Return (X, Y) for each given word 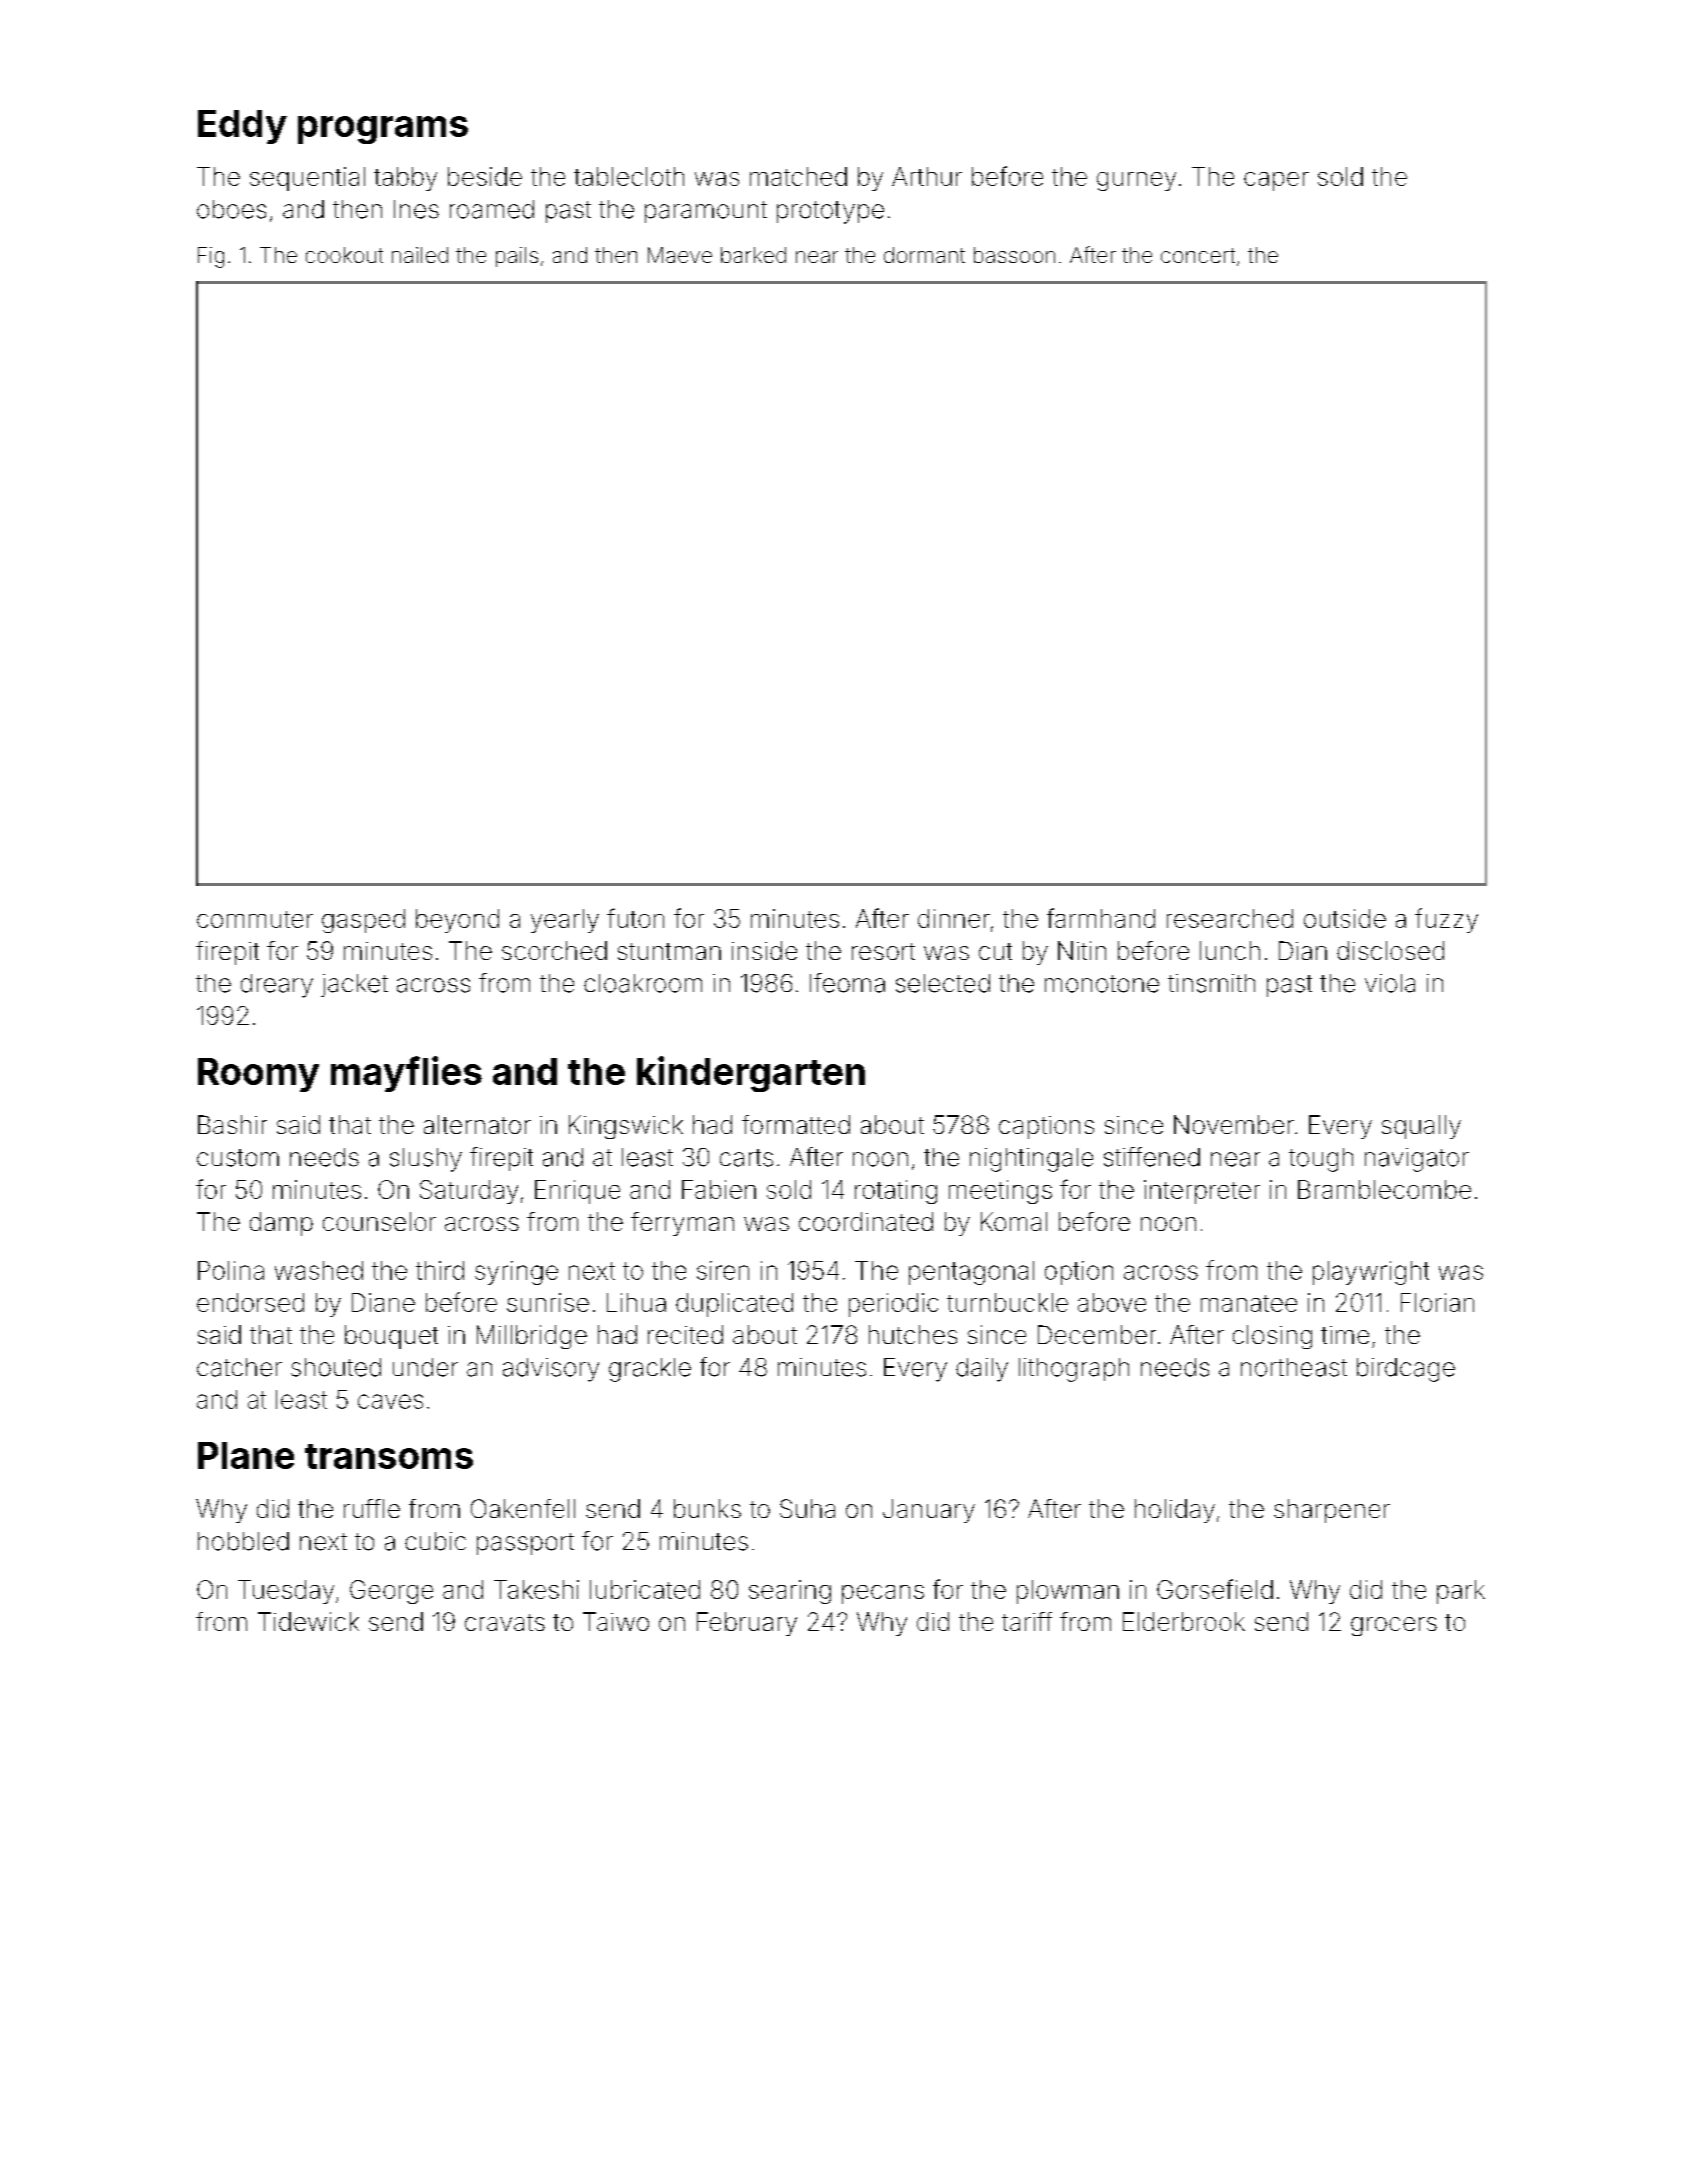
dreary (277, 986)
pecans (883, 1594)
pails (517, 257)
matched (798, 176)
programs (383, 130)
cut (995, 951)
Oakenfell (523, 1508)
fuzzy (1446, 920)
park (1461, 1592)
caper (1276, 181)
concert (1198, 255)
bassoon (1014, 255)
